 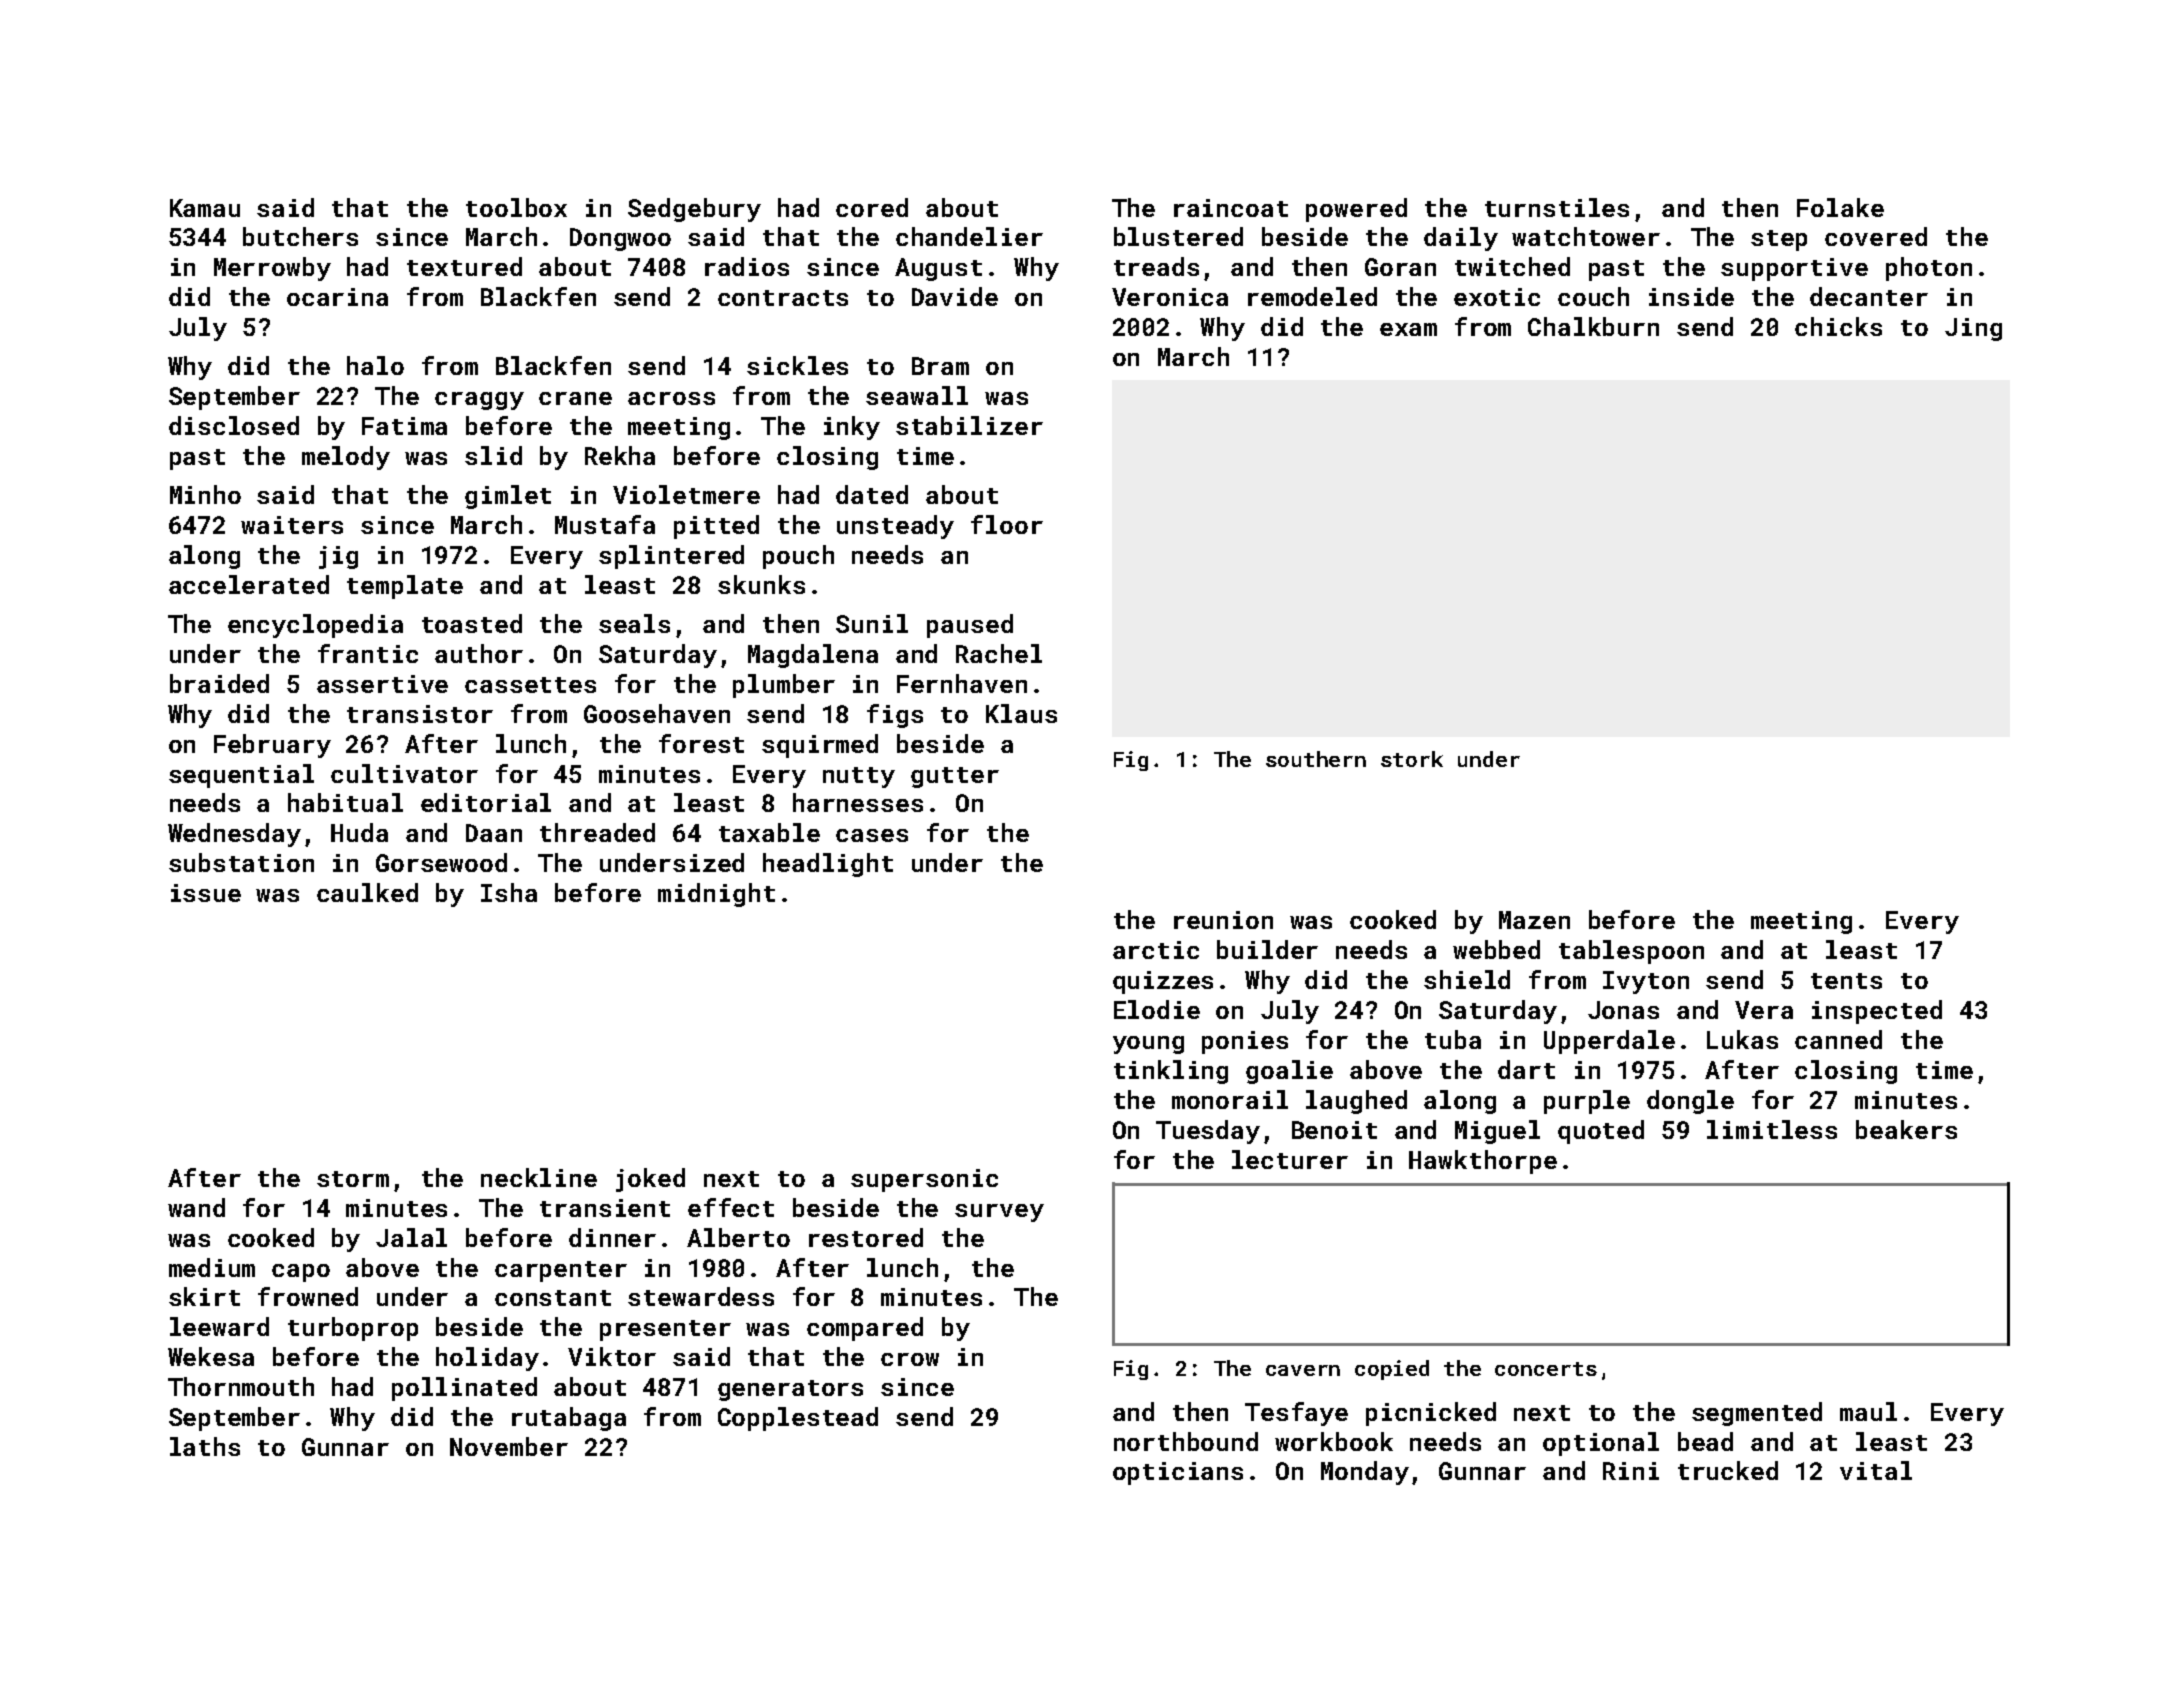 What do you see at coordinates (1408, 329) in the page?
I see `exam` at bounding box center [1408, 329].
